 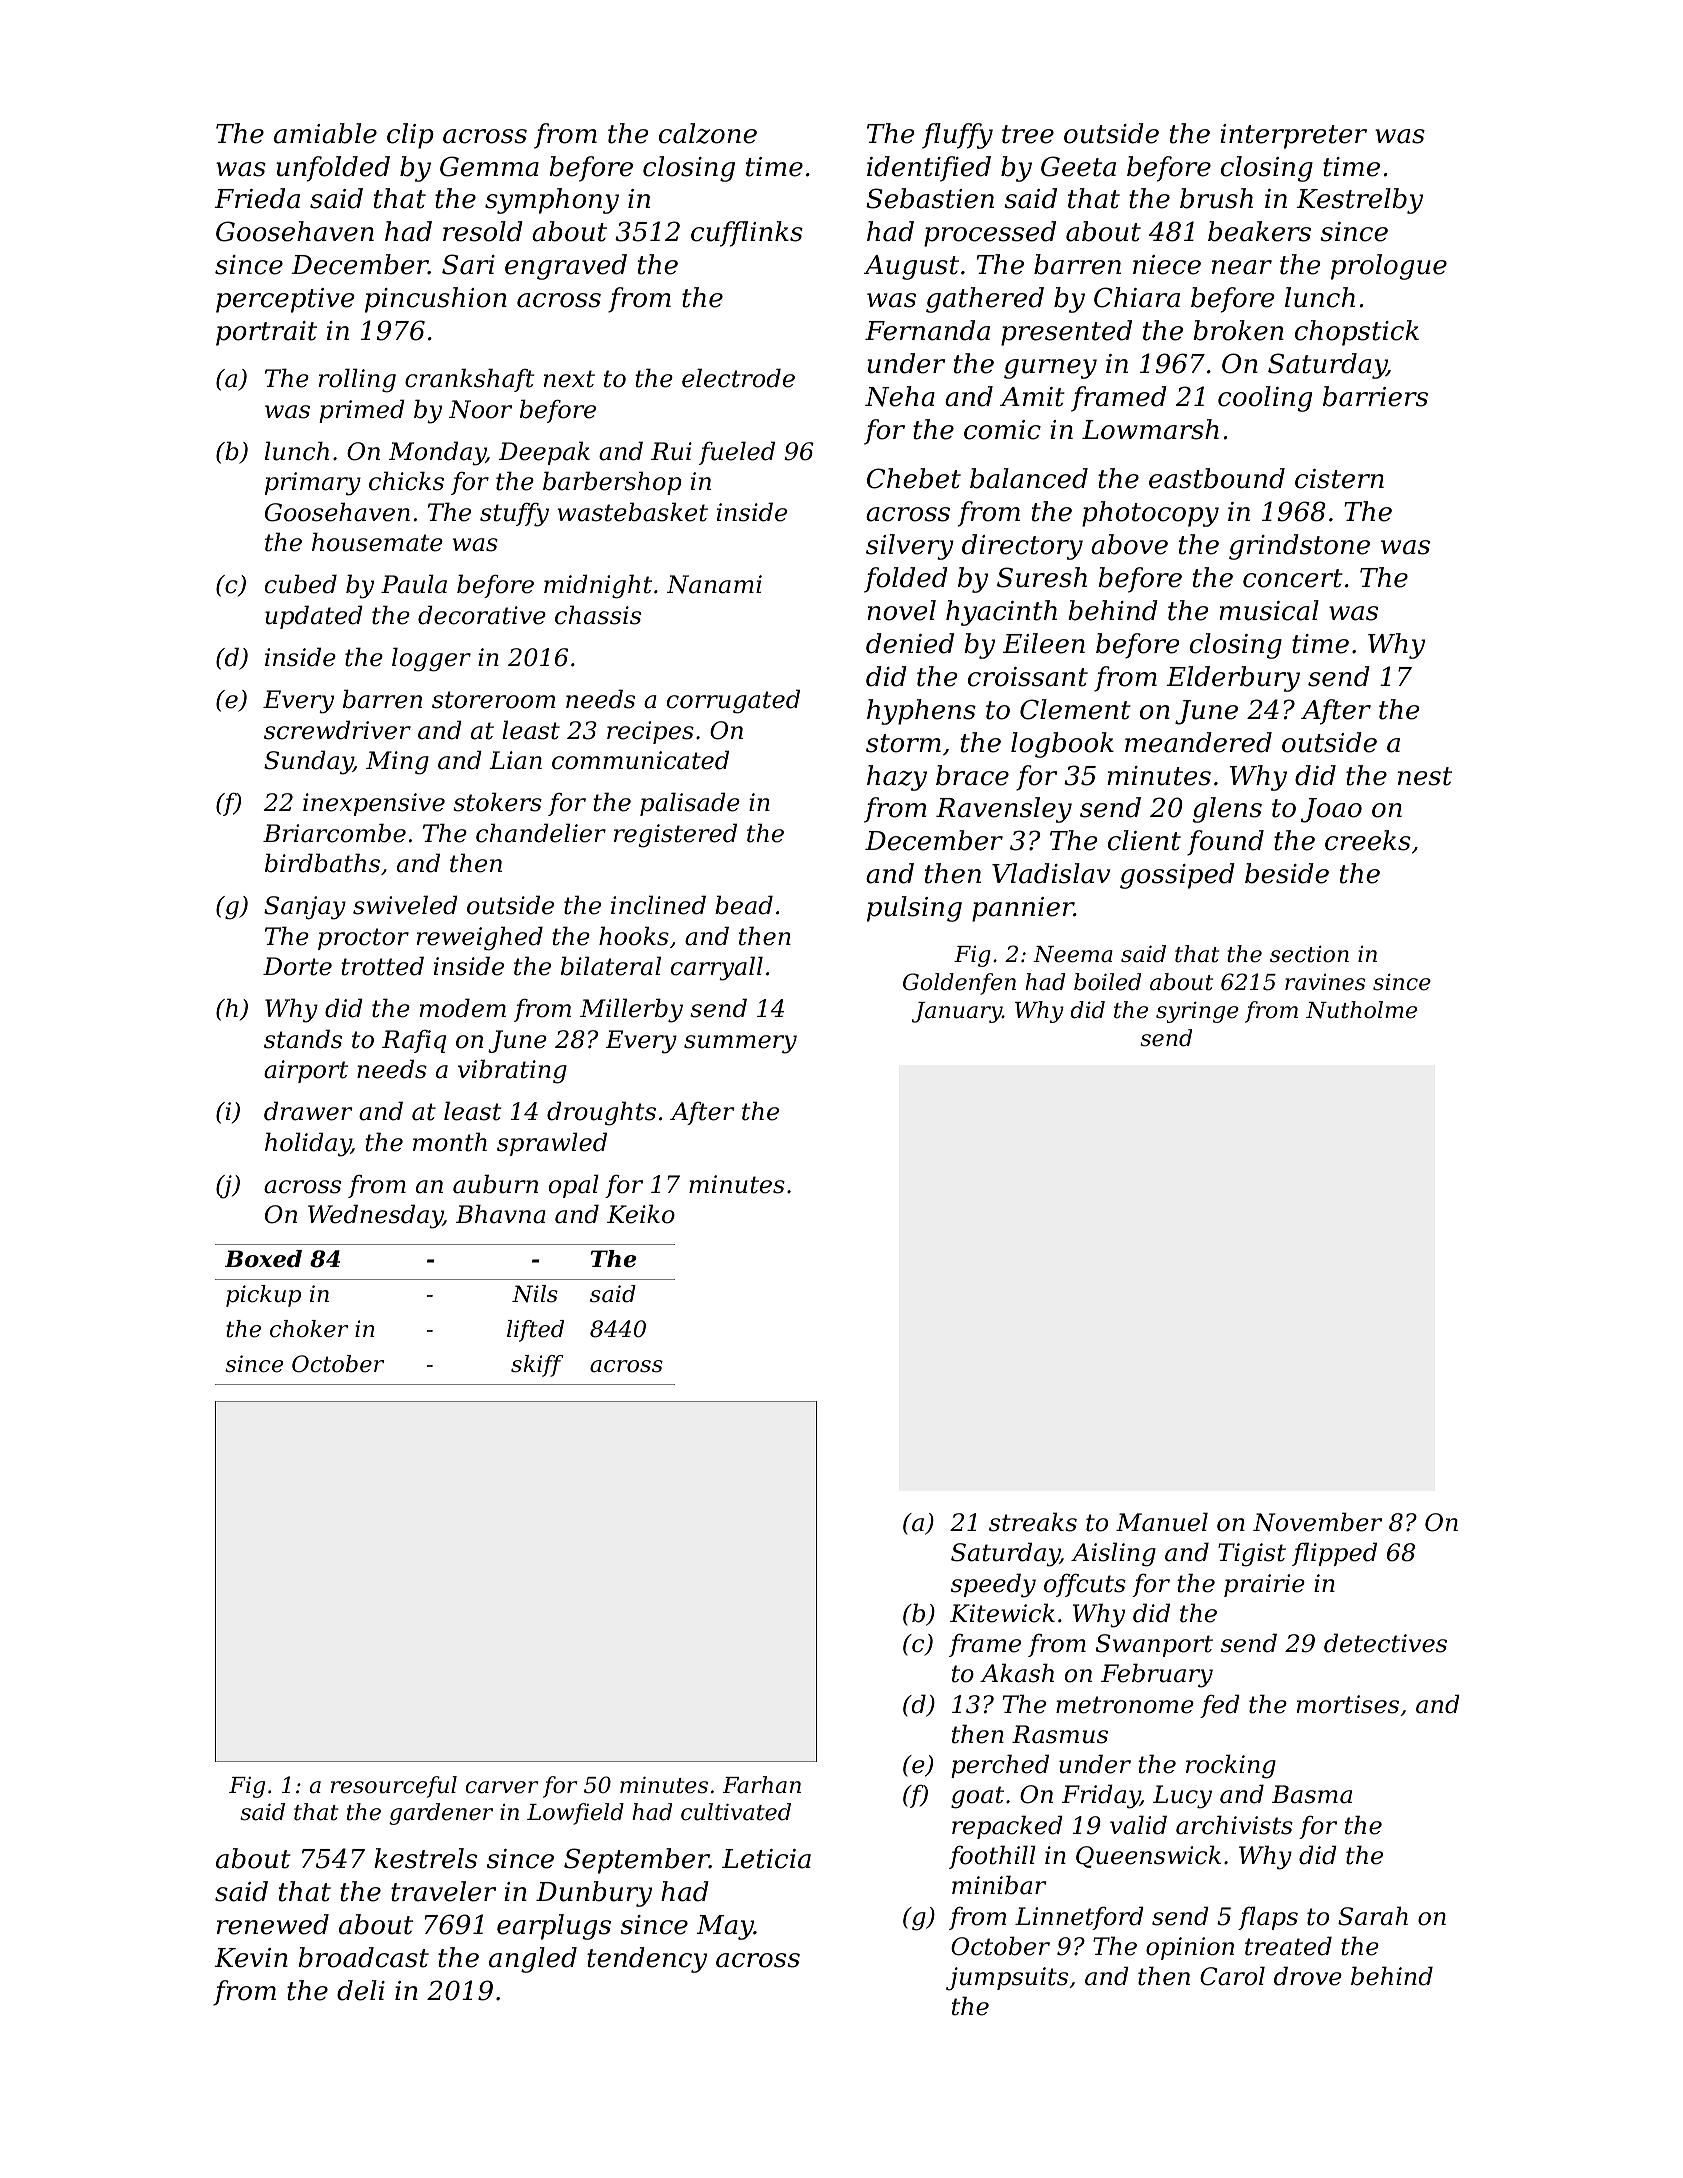 What do you see at coordinates (658, 905) in the screenshot?
I see `inclined` at bounding box center [658, 905].
